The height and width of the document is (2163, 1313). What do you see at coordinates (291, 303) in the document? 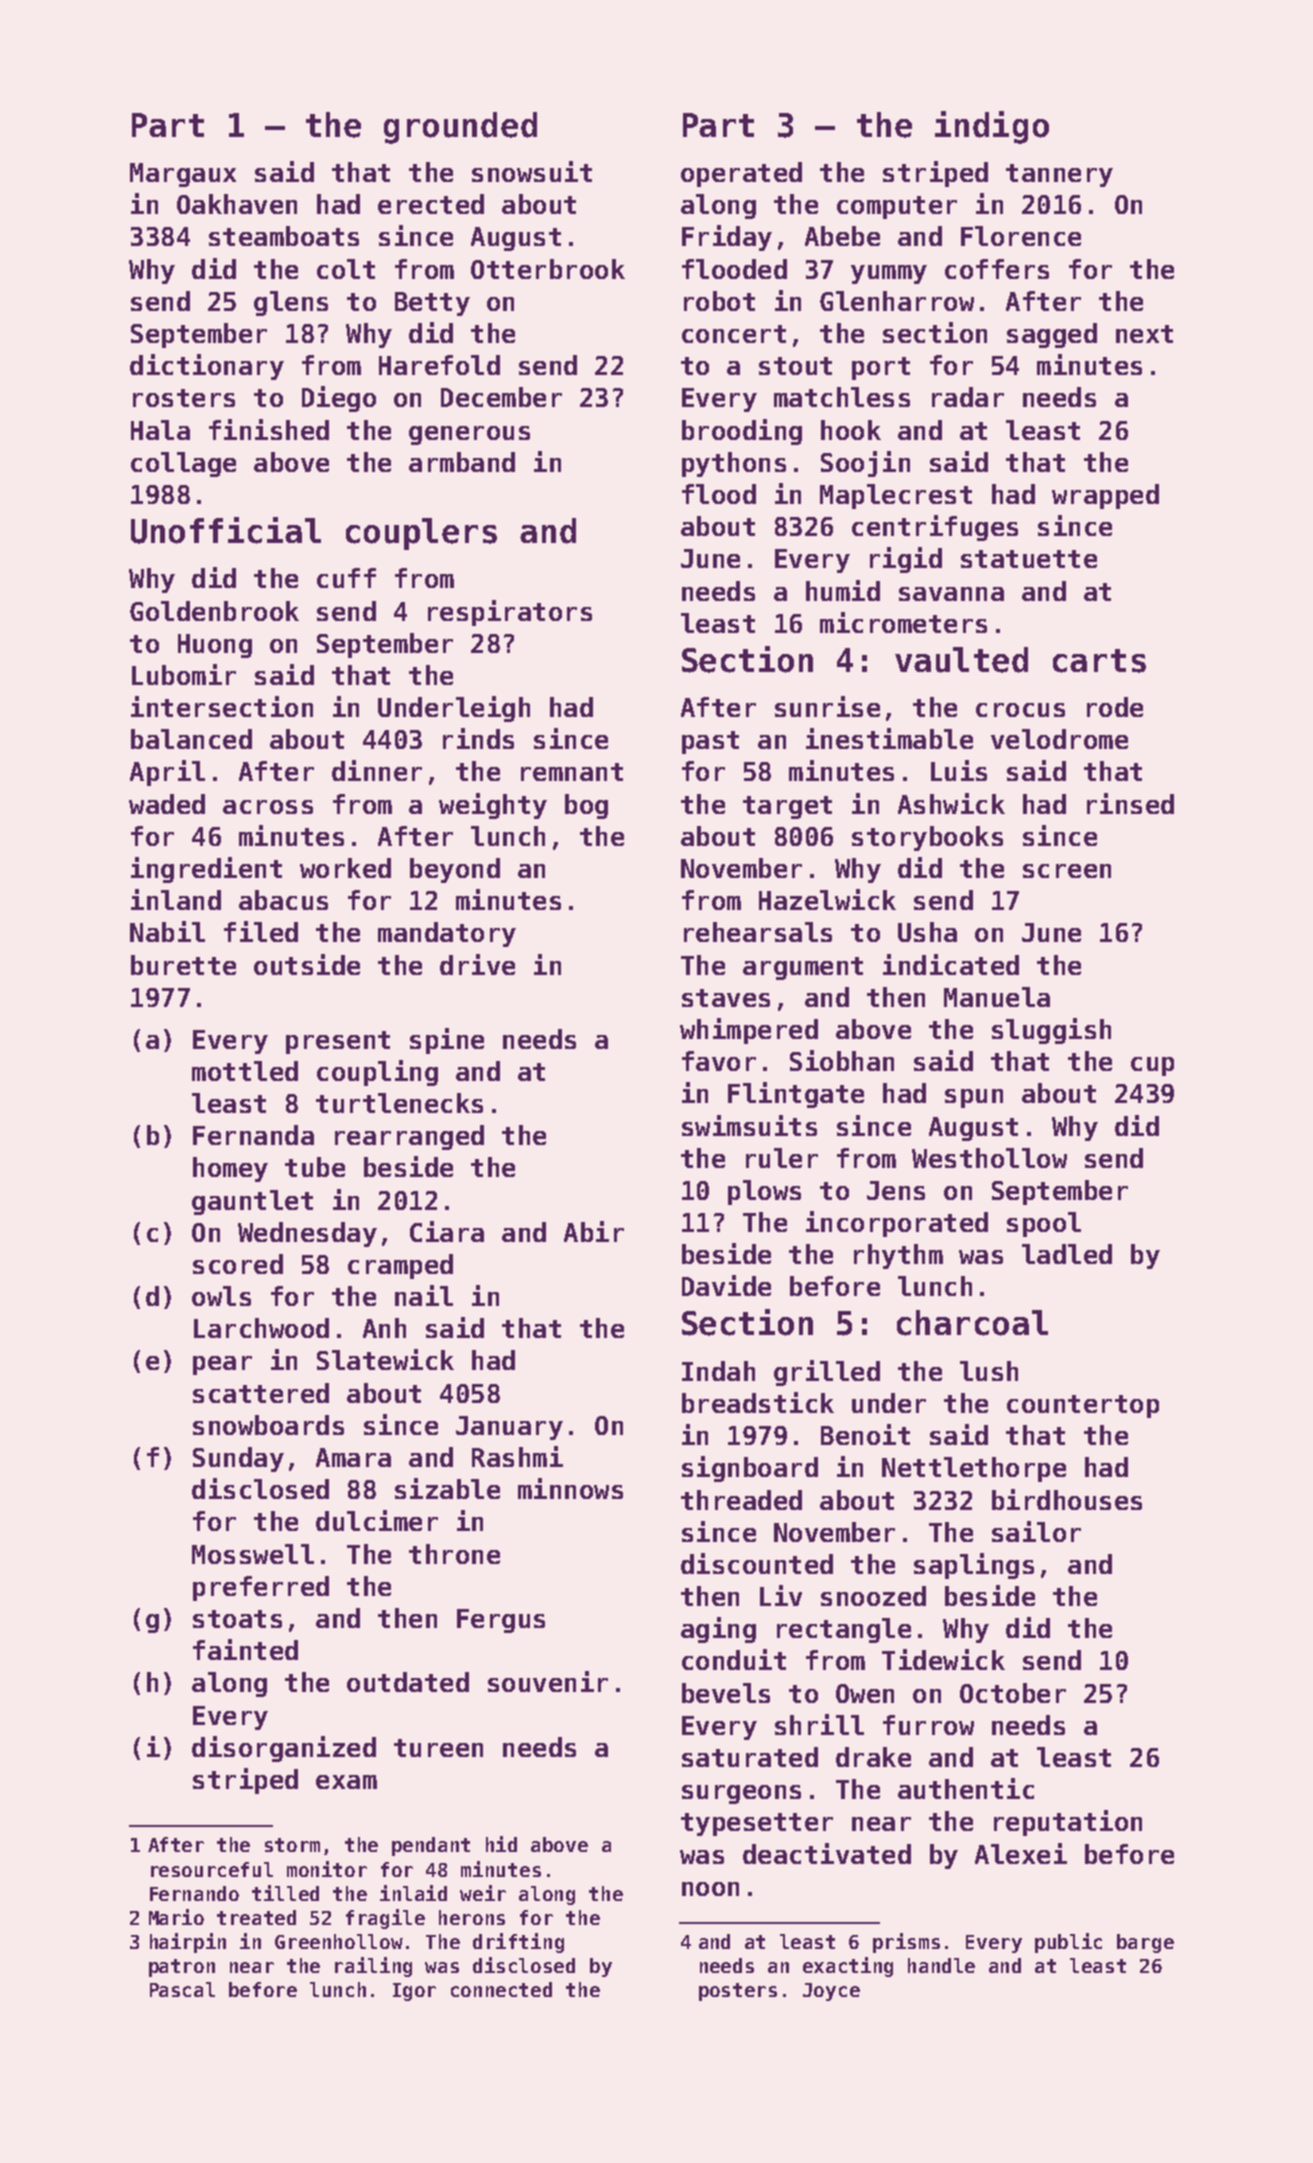
I see `glens` at bounding box center [291, 303].
